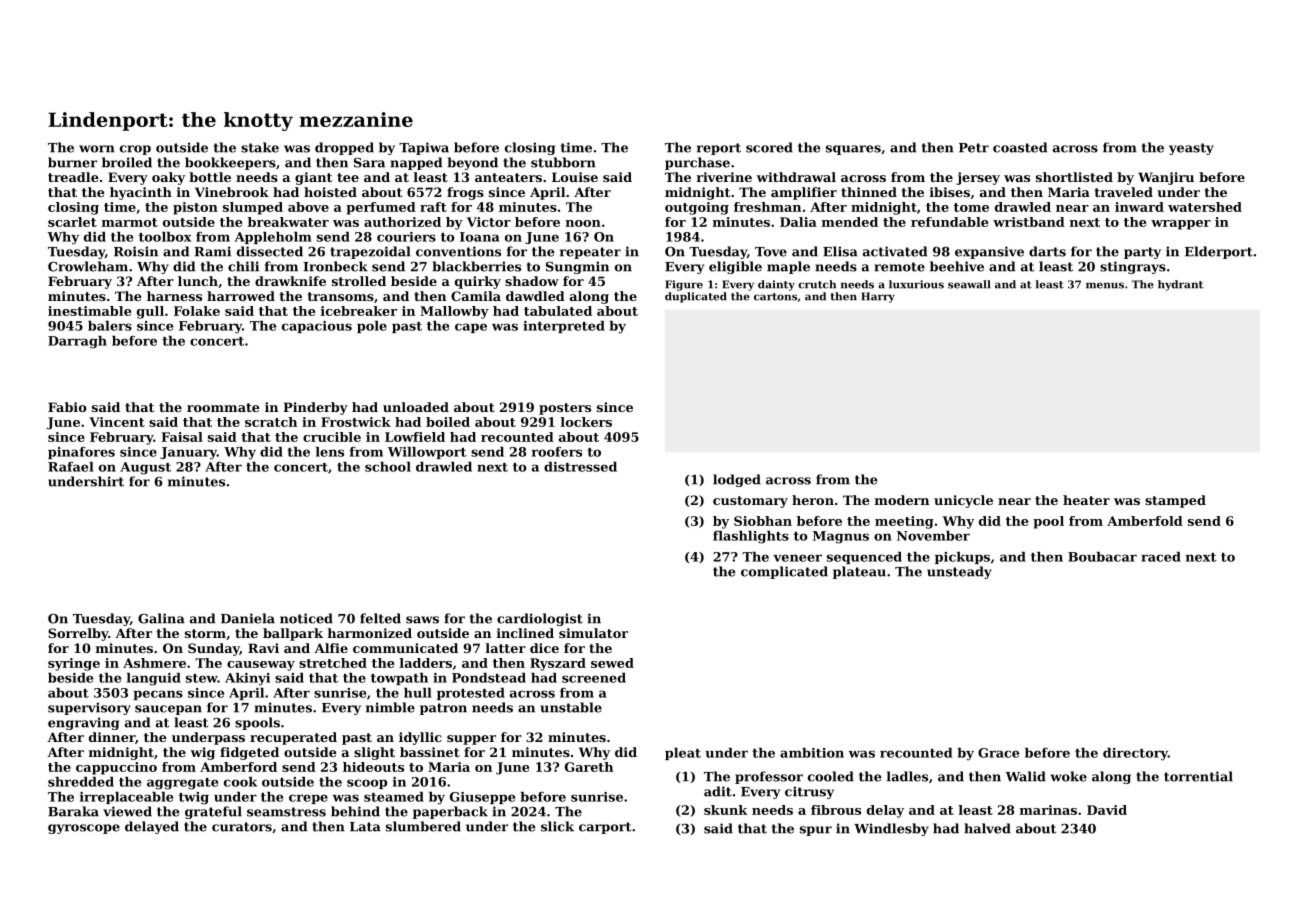  What do you see at coordinates (605, 828) in the screenshot?
I see `carport` at bounding box center [605, 828].
